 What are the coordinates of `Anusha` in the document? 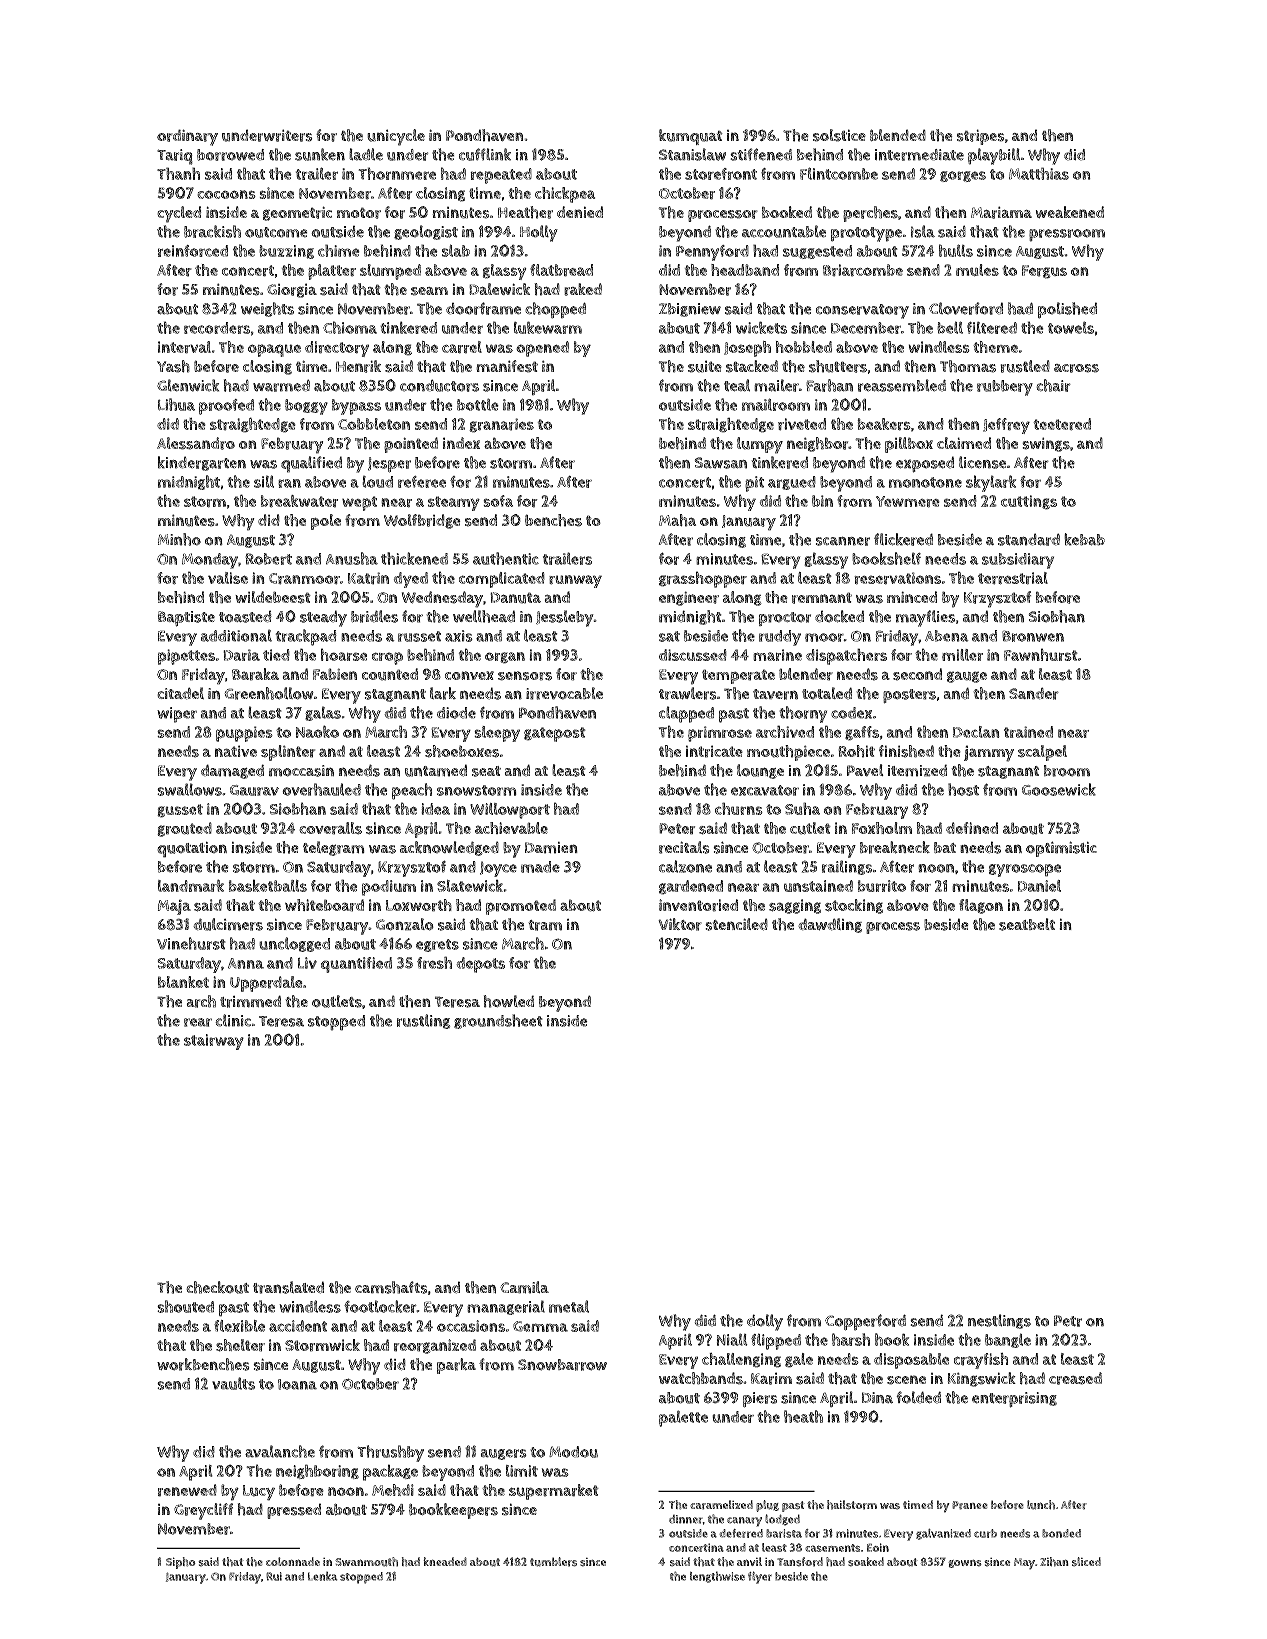 It's located at (352, 558).
